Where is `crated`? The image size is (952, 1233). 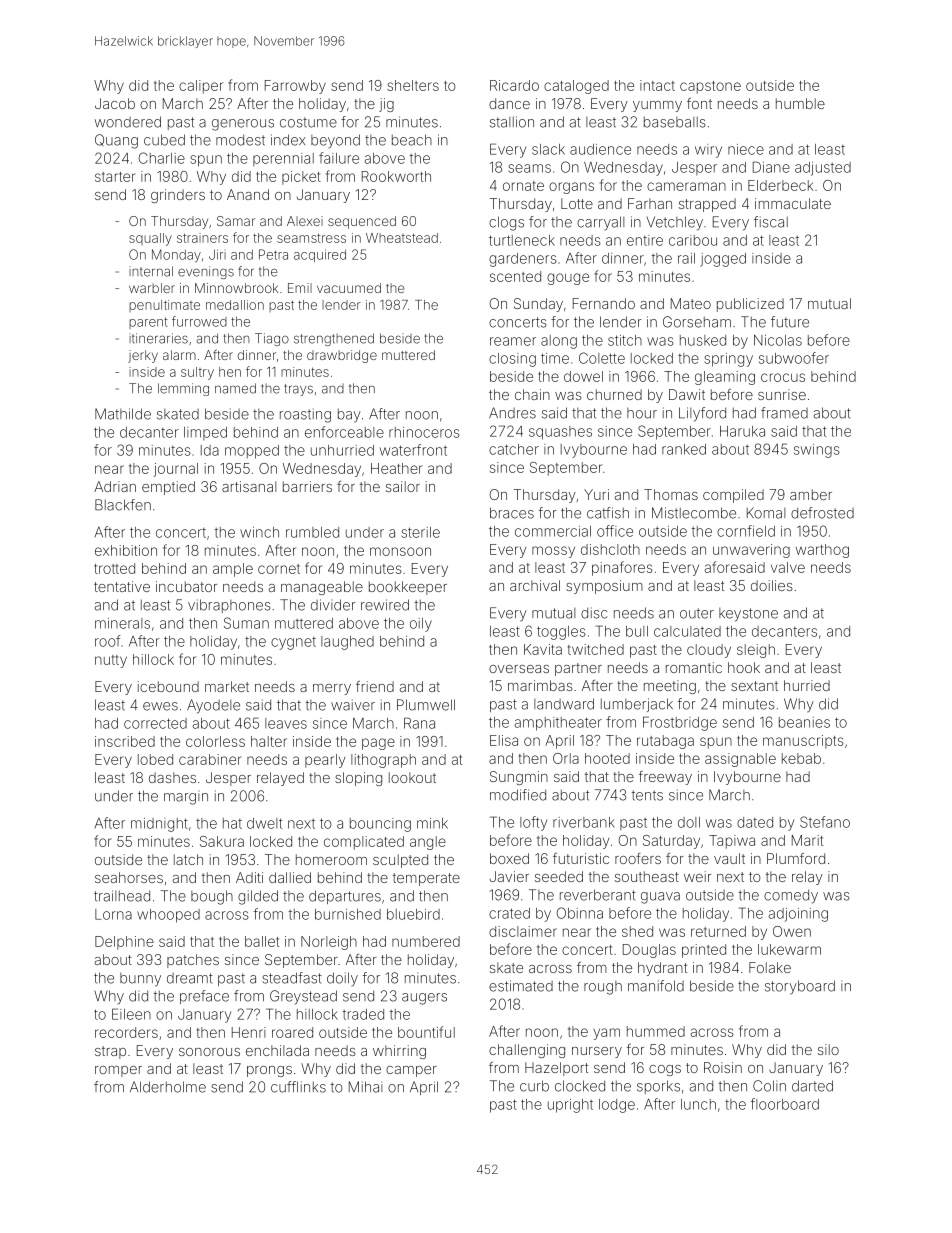 crated is located at coordinates (509, 913).
